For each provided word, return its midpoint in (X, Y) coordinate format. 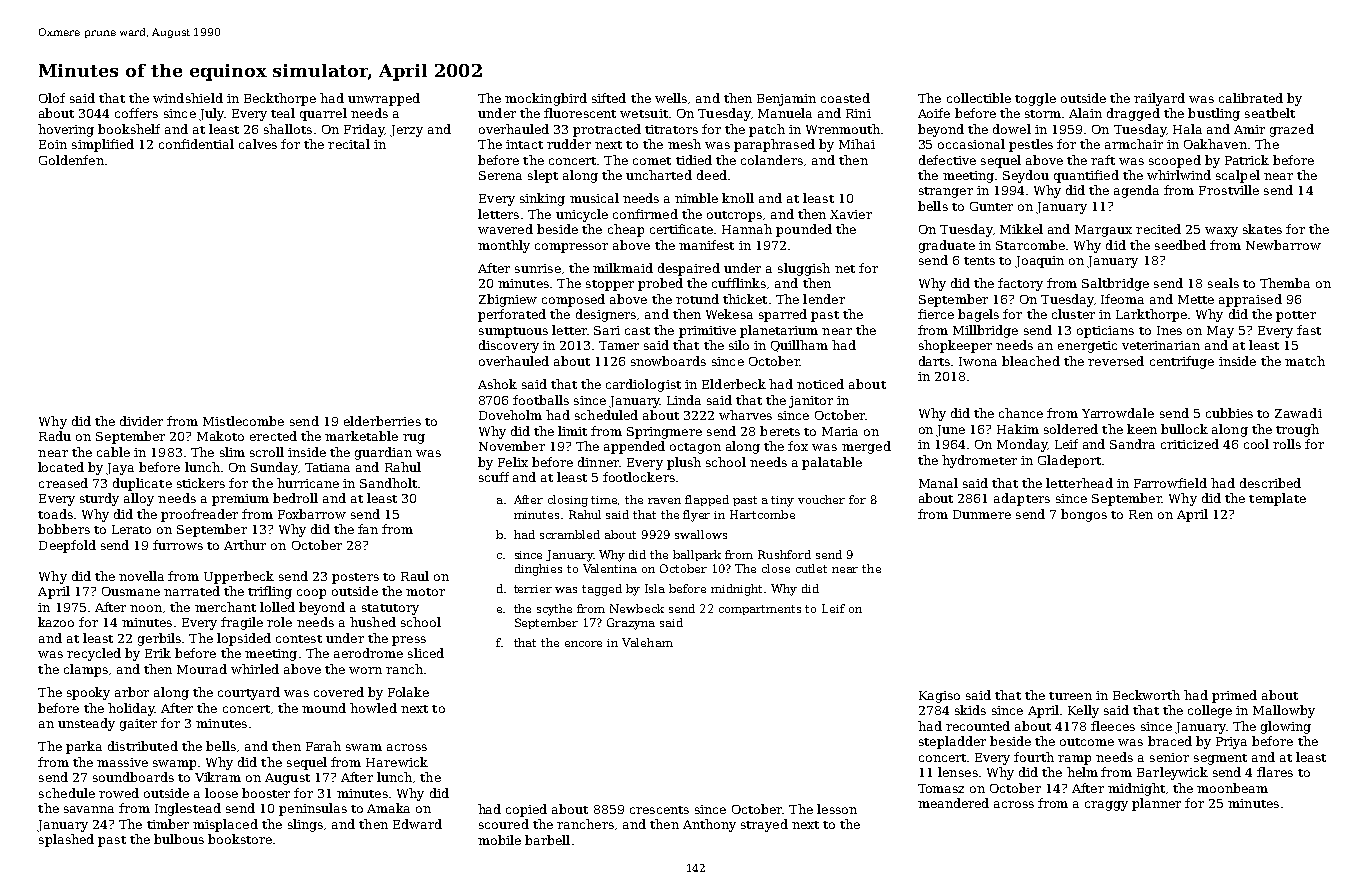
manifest (706, 245)
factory (1020, 284)
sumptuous (513, 332)
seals (1223, 283)
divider (141, 421)
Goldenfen (71, 160)
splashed (66, 840)
